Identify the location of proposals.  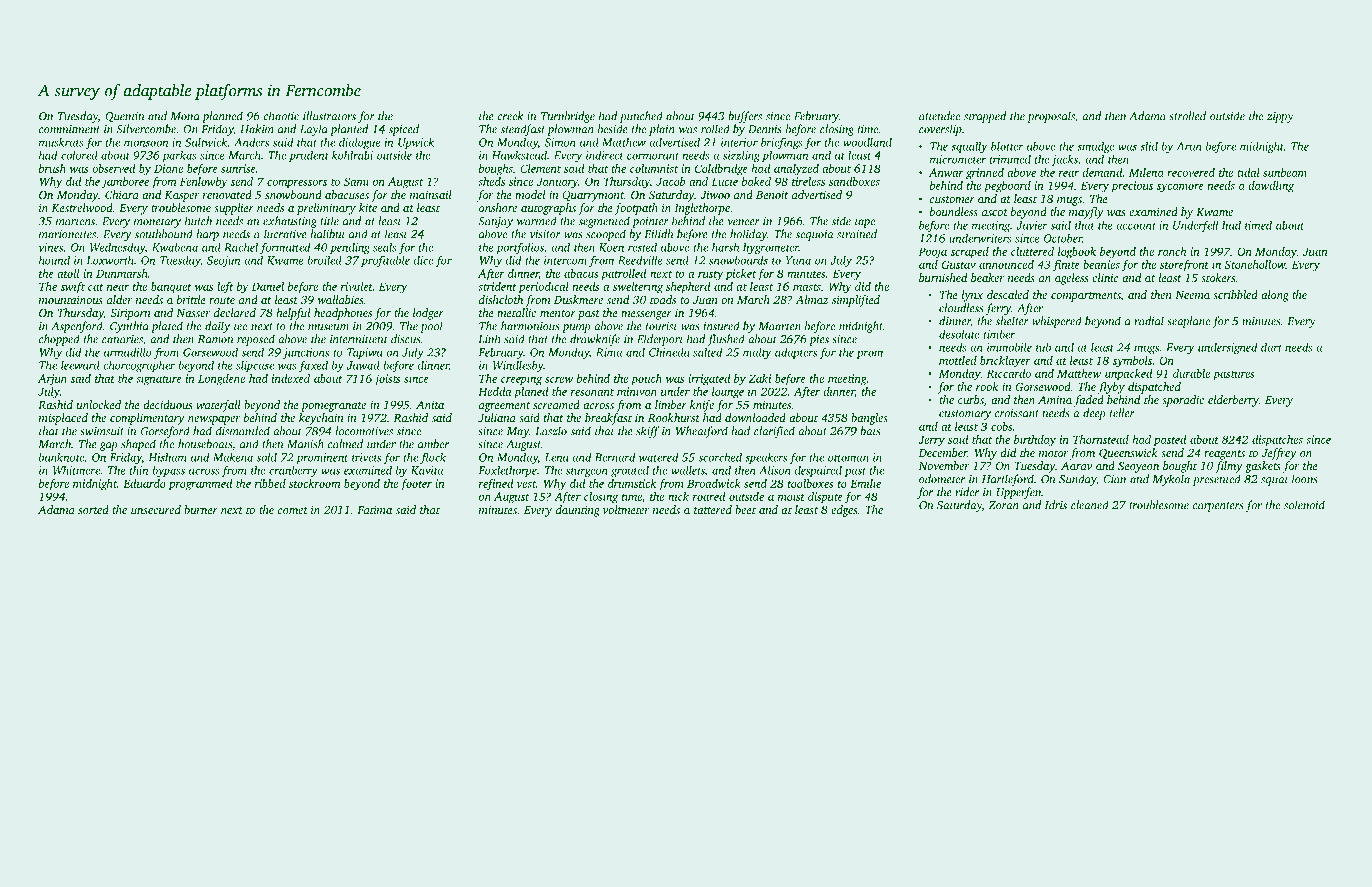
(1051, 117).
